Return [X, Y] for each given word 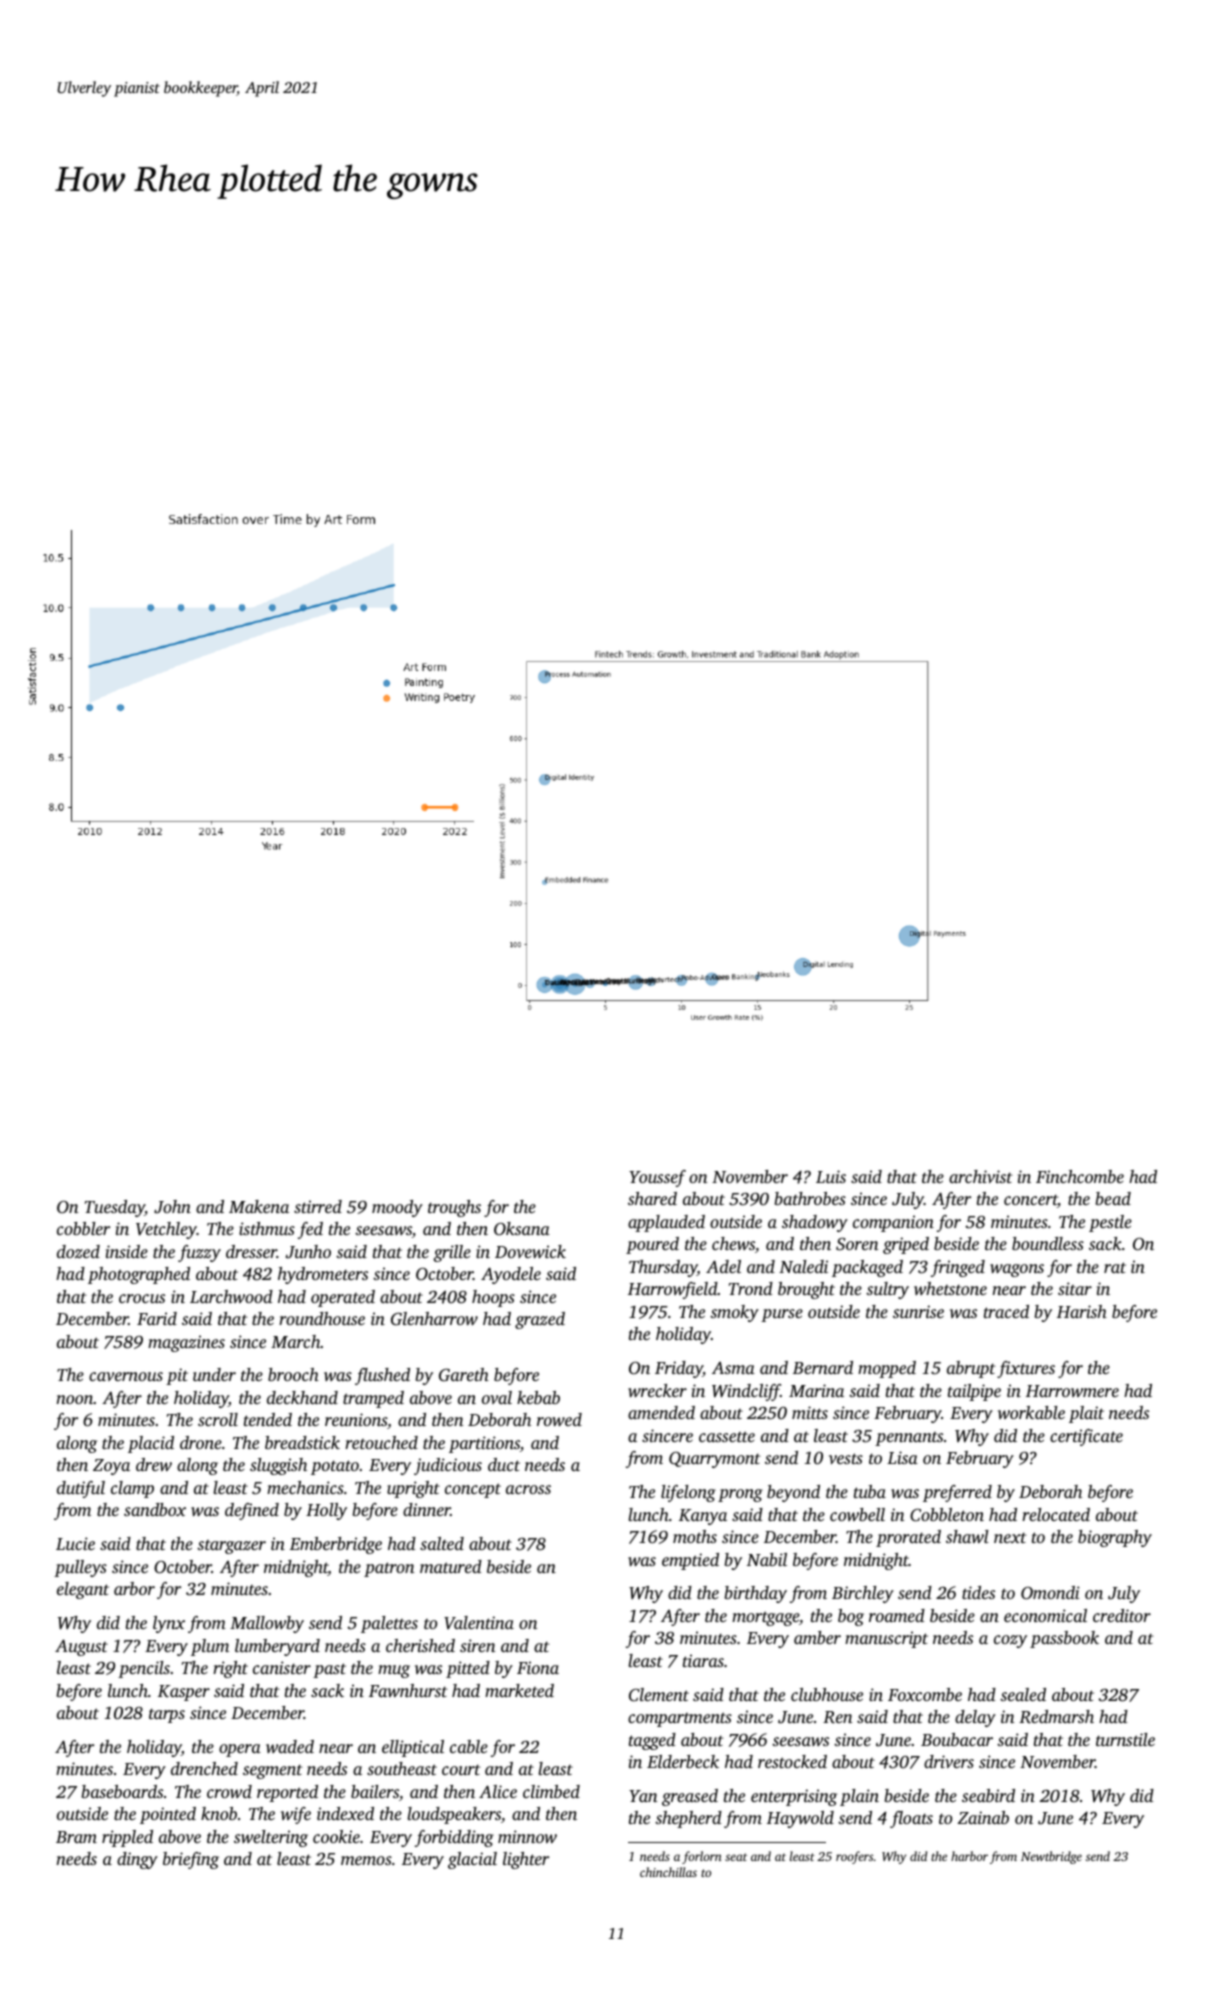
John [172, 1207]
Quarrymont [714, 1460]
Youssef [657, 1178]
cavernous [126, 1376]
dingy [137, 1860]
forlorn [702, 1857]
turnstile [1125, 1739]
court [461, 1769]
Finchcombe [1080, 1176]
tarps [167, 1715]
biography [1115, 1538]
